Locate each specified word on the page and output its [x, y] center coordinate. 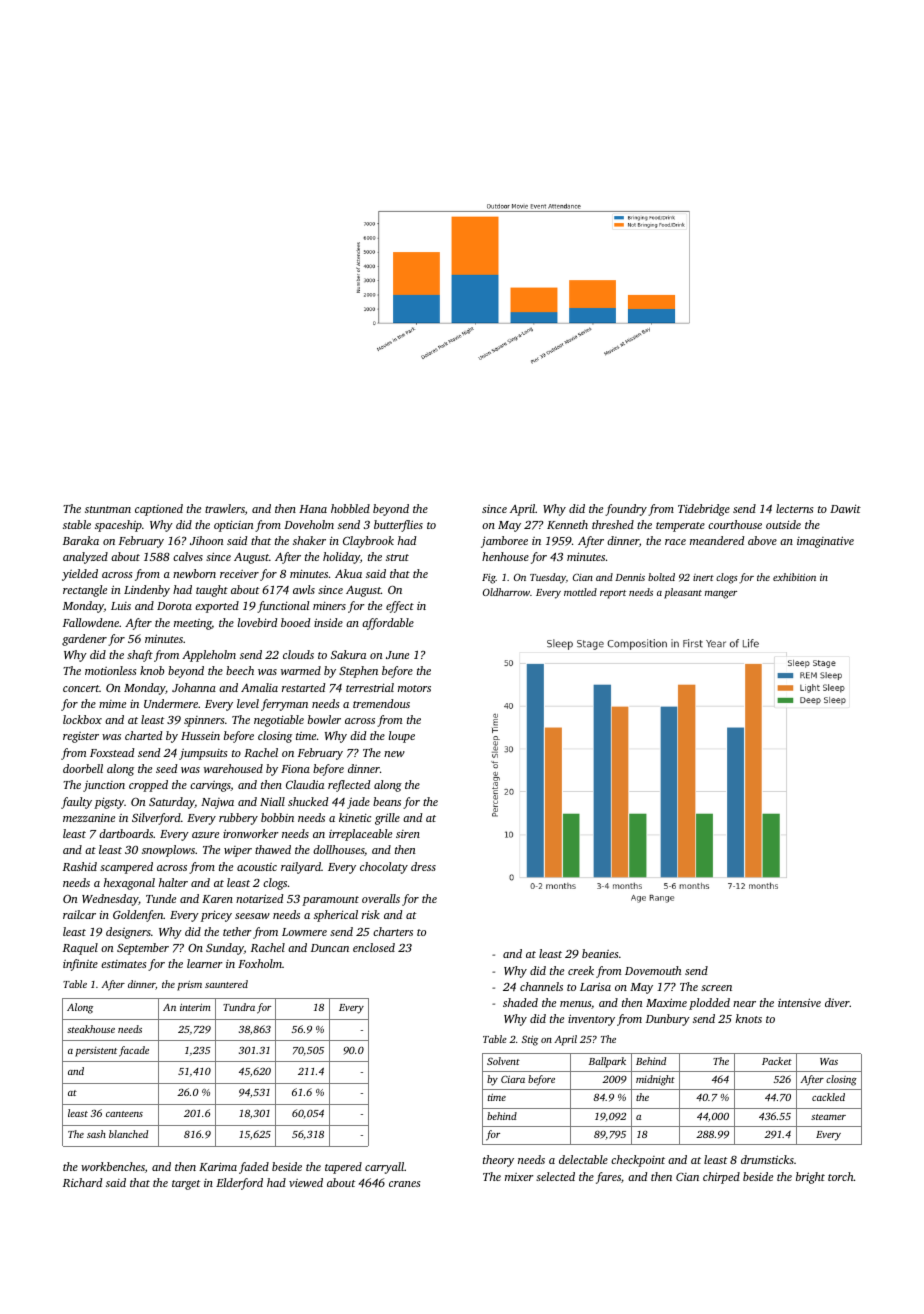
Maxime [666, 1002]
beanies [600, 953]
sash [96, 1134]
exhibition [794, 577]
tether [237, 931]
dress [423, 866]
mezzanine [89, 818]
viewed [306, 1182]
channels [541, 986]
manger [721, 595]
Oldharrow [506, 592]
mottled [580, 592]
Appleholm [209, 656]
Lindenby [147, 591]
